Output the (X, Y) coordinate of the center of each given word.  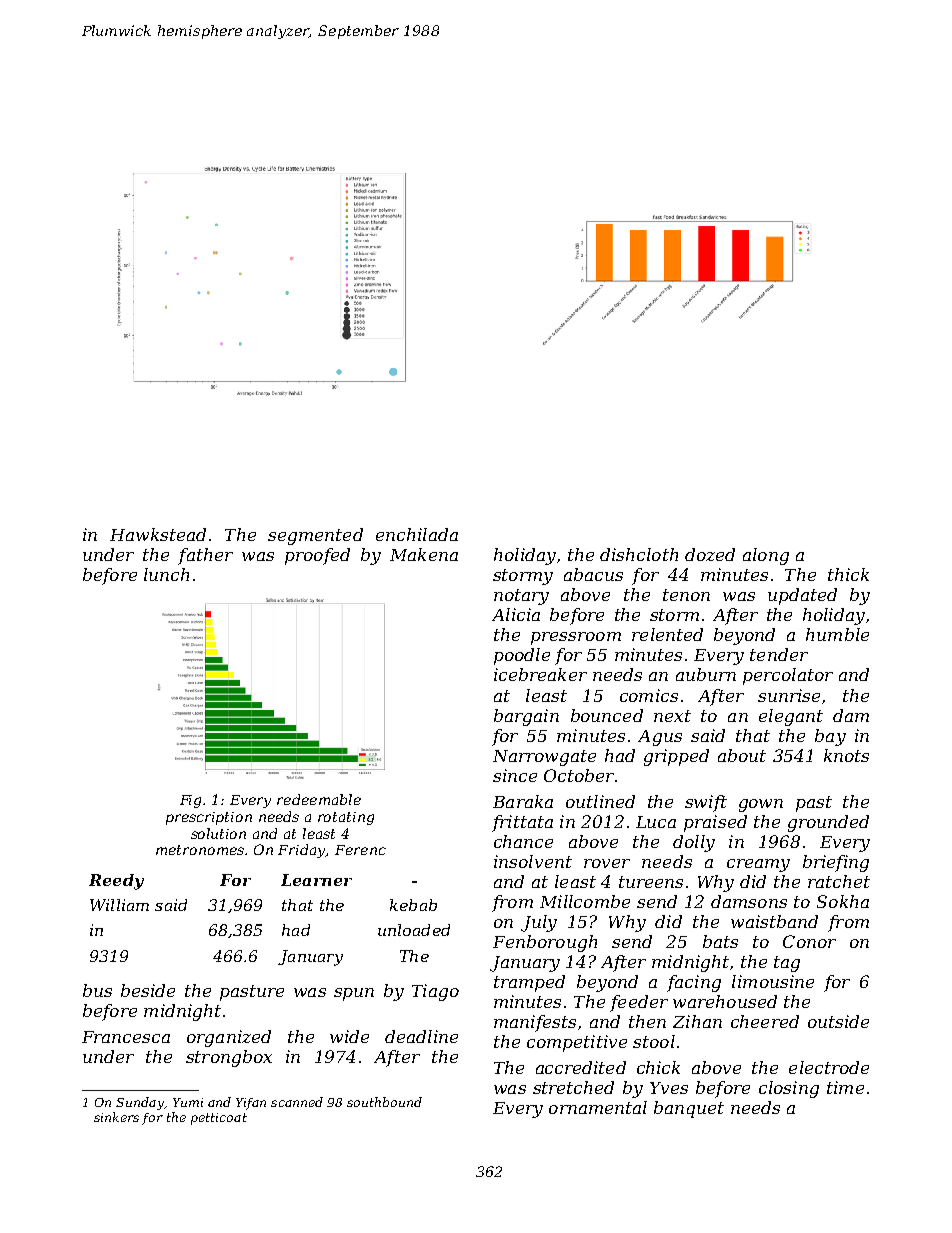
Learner (316, 880)
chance (523, 841)
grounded (828, 823)
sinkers (116, 1117)
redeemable (319, 799)
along (766, 556)
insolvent (533, 861)
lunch (166, 574)
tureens (651, 882)
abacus (593, 574)
